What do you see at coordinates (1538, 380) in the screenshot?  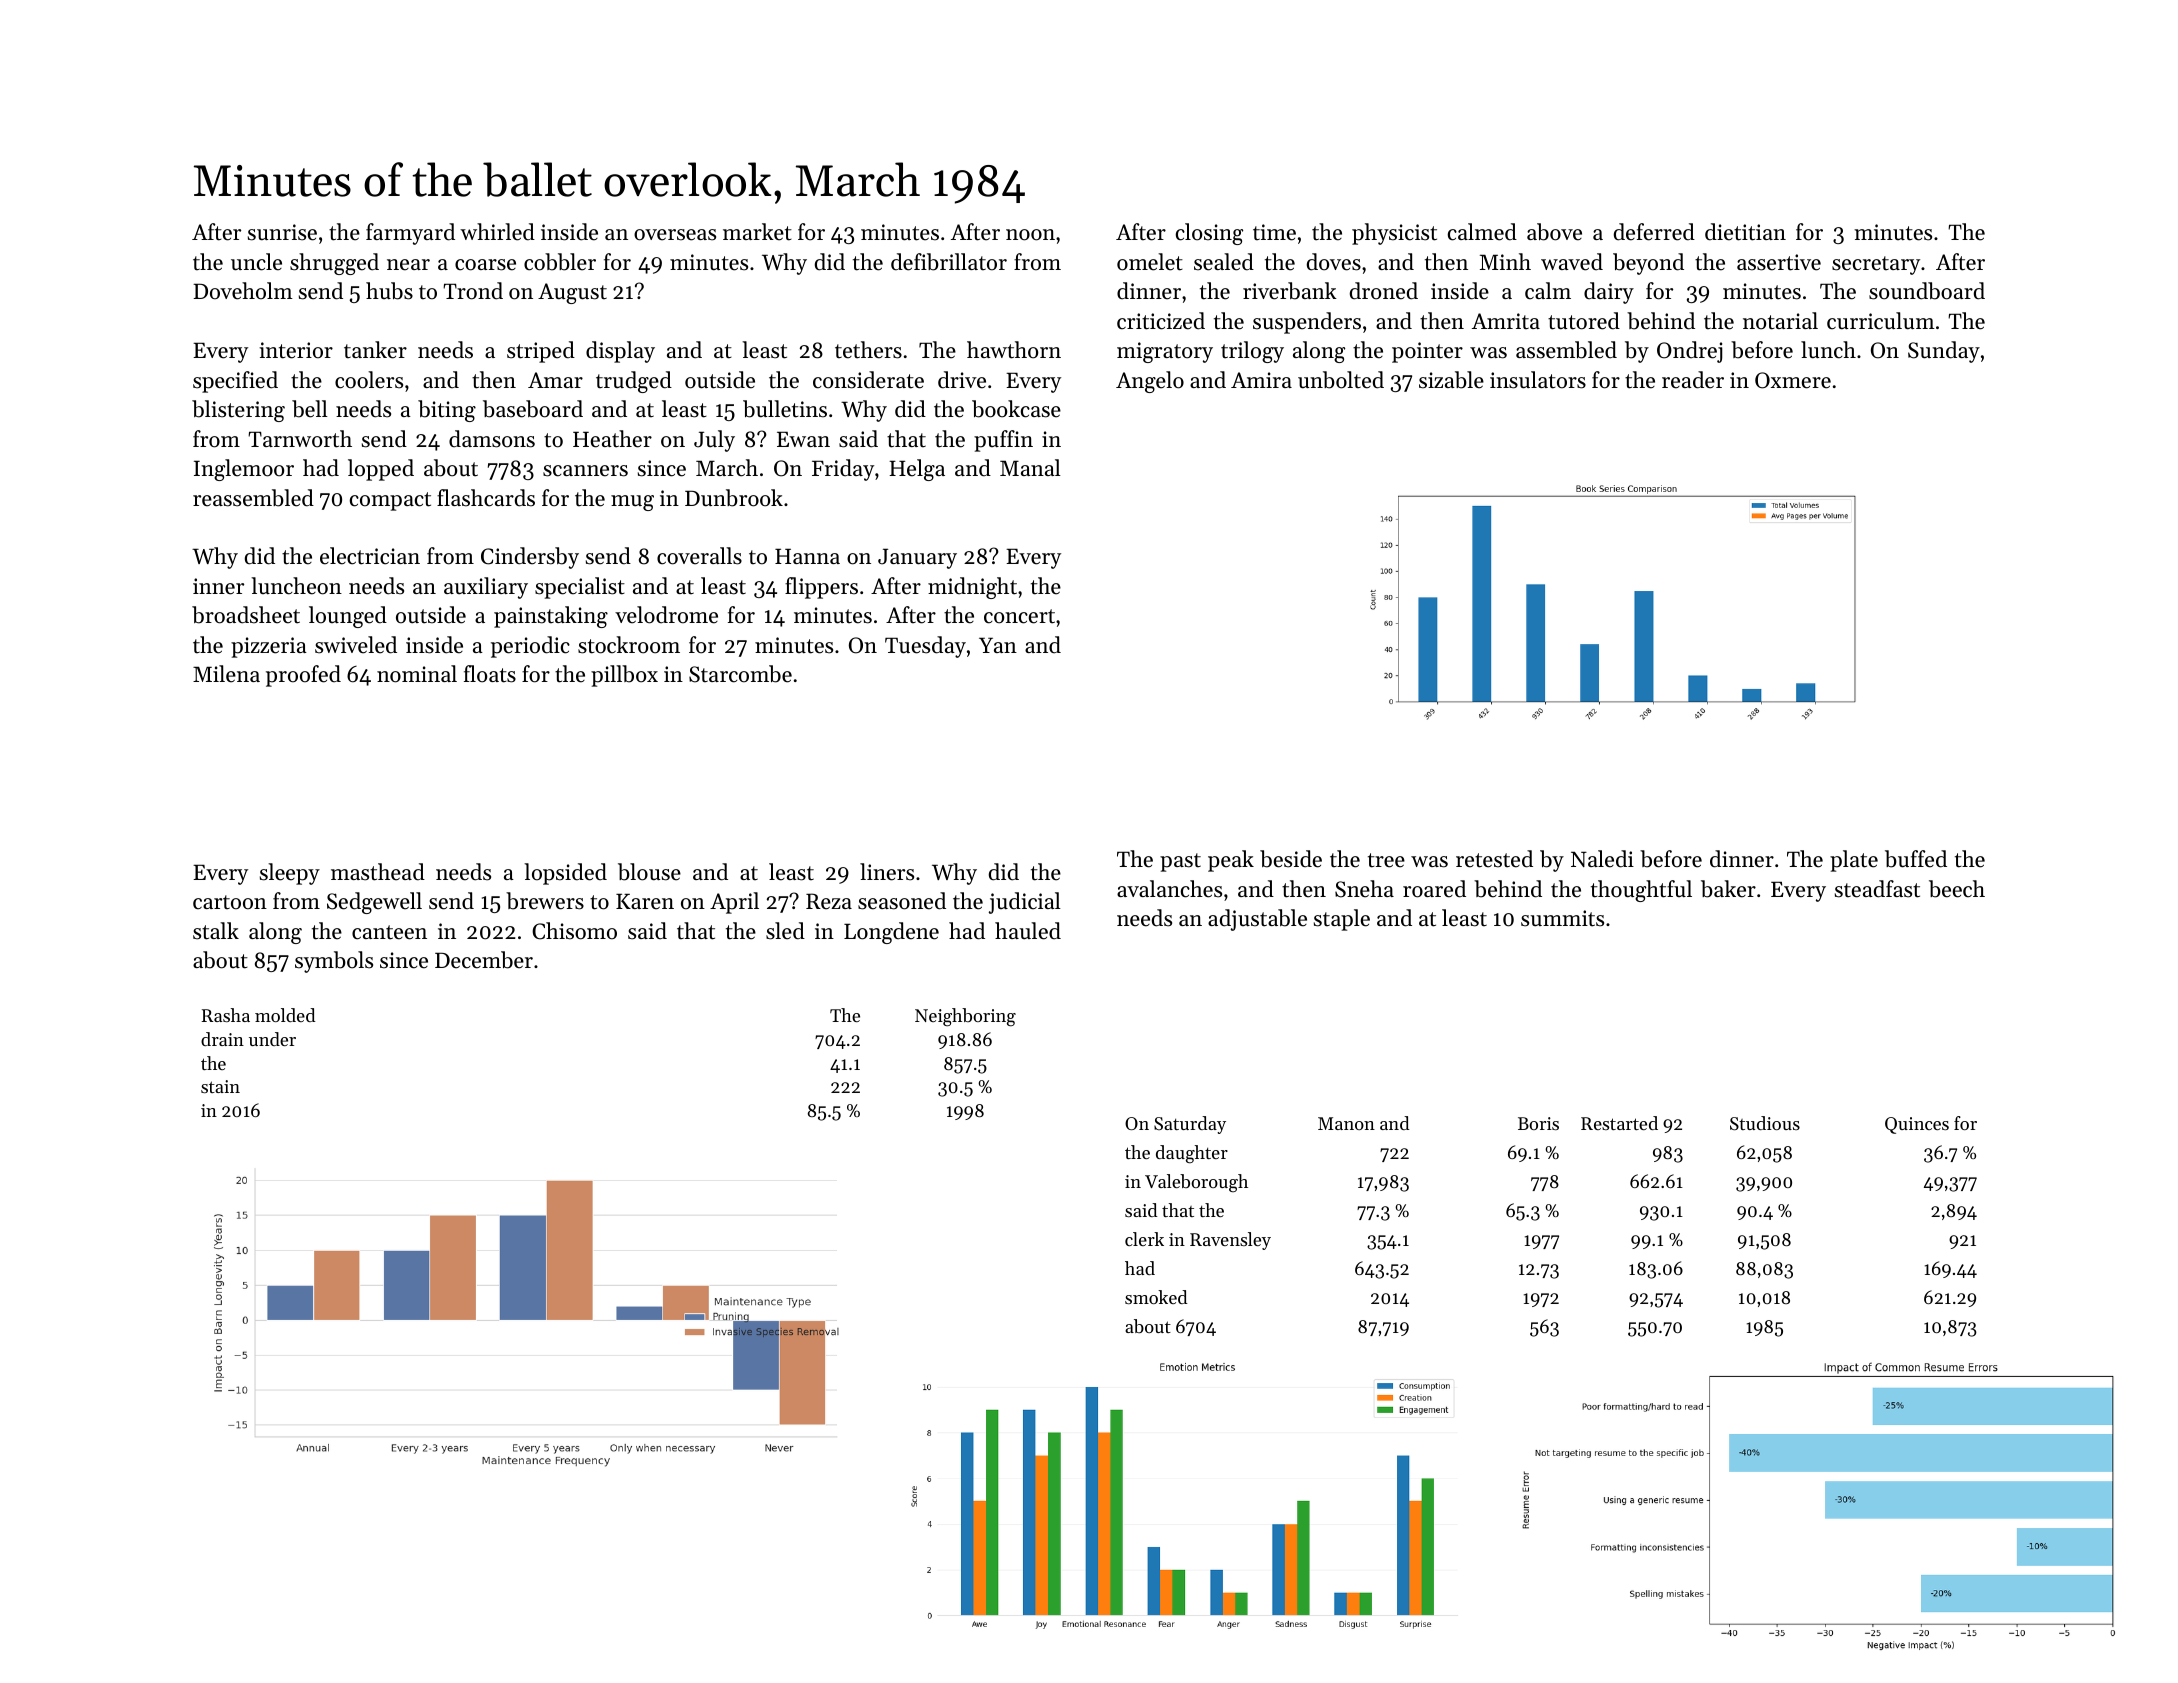 I see `insulators` at bounding box center [1538, 380].
